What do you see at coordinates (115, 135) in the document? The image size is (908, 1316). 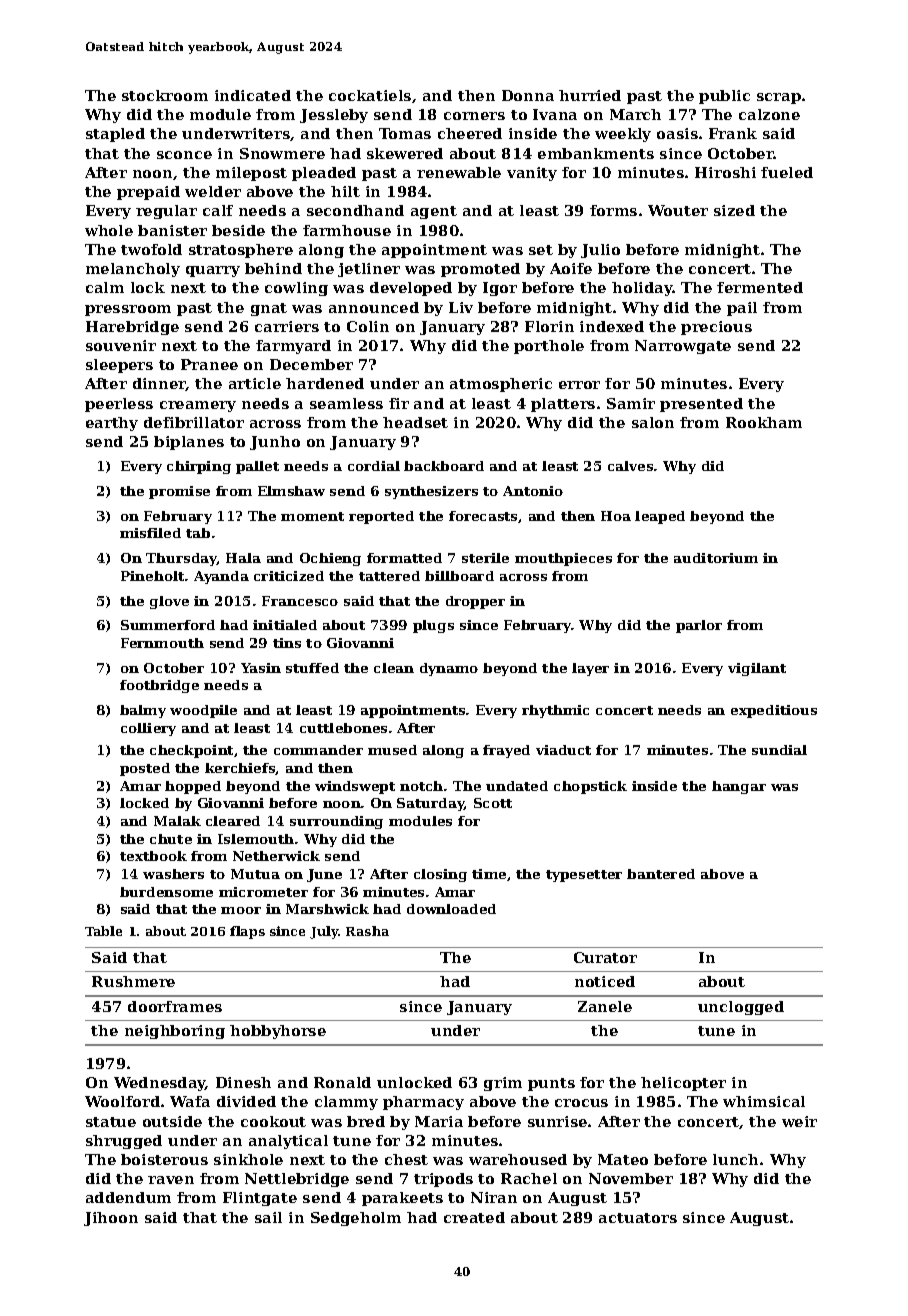 I see `stapled` at bounding box center [115, 135].
